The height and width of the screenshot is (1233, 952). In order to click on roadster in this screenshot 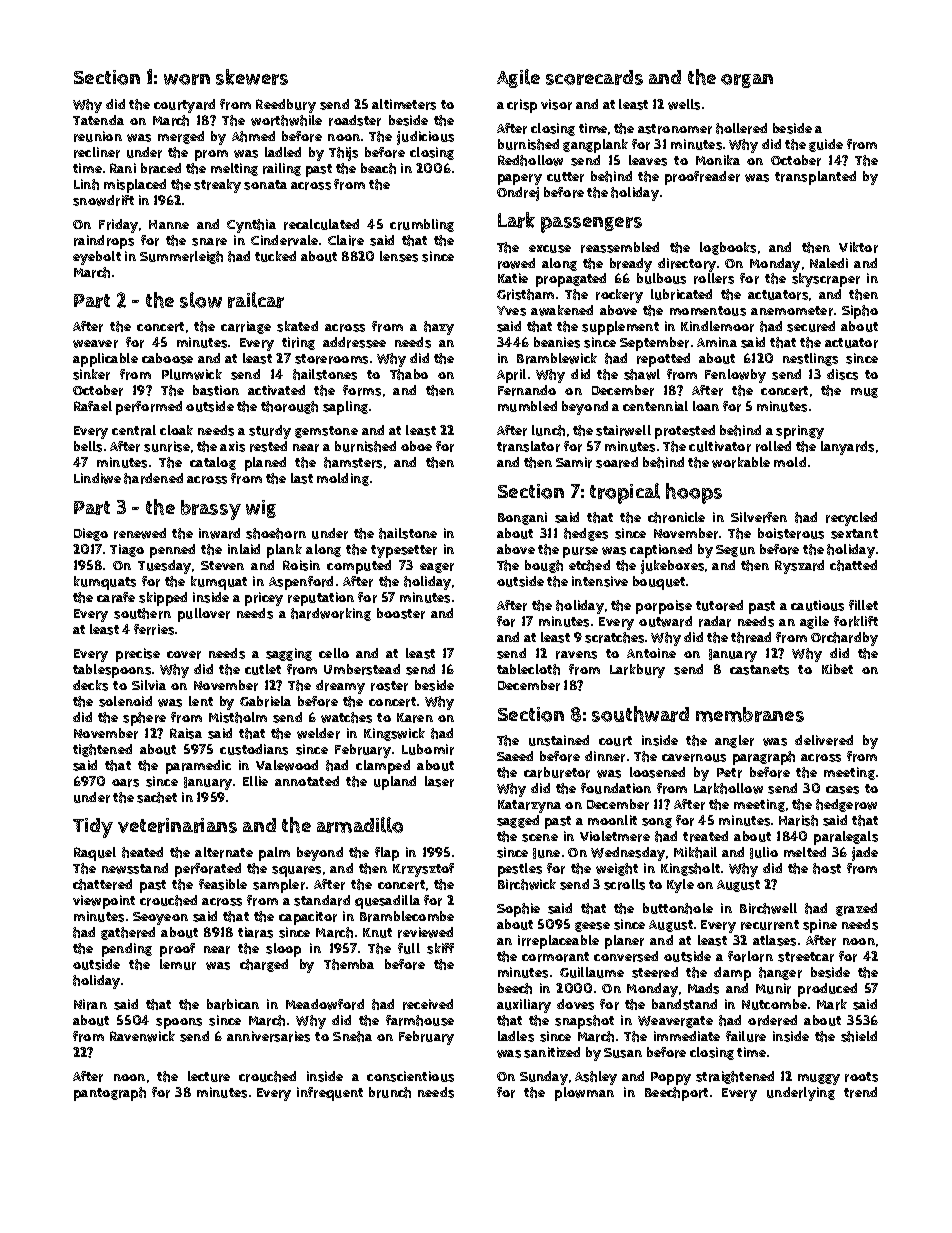, I will do `click(355, 120)`.
